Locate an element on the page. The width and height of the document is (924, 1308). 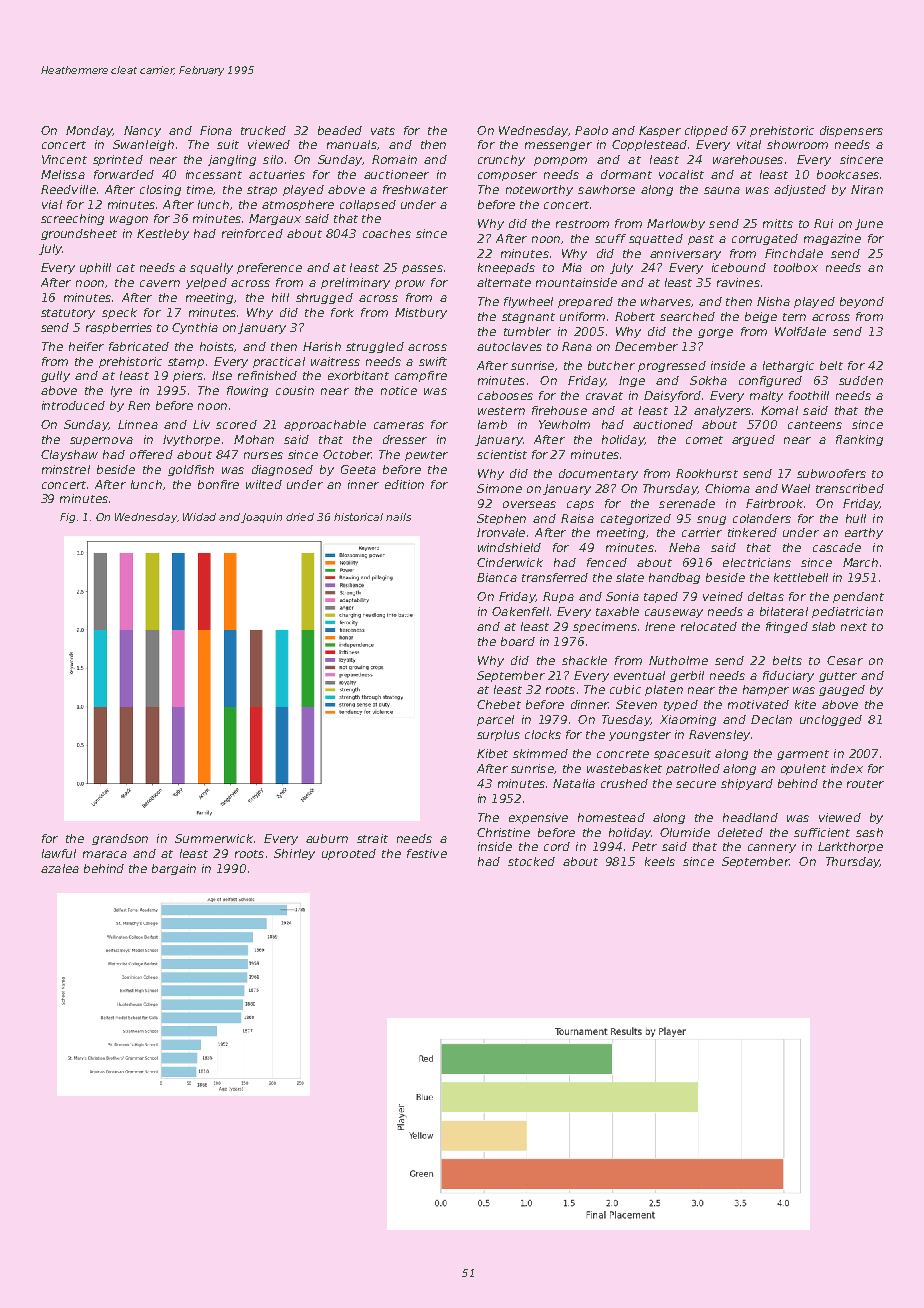
dispensers is located at coordinates (851, 131).
